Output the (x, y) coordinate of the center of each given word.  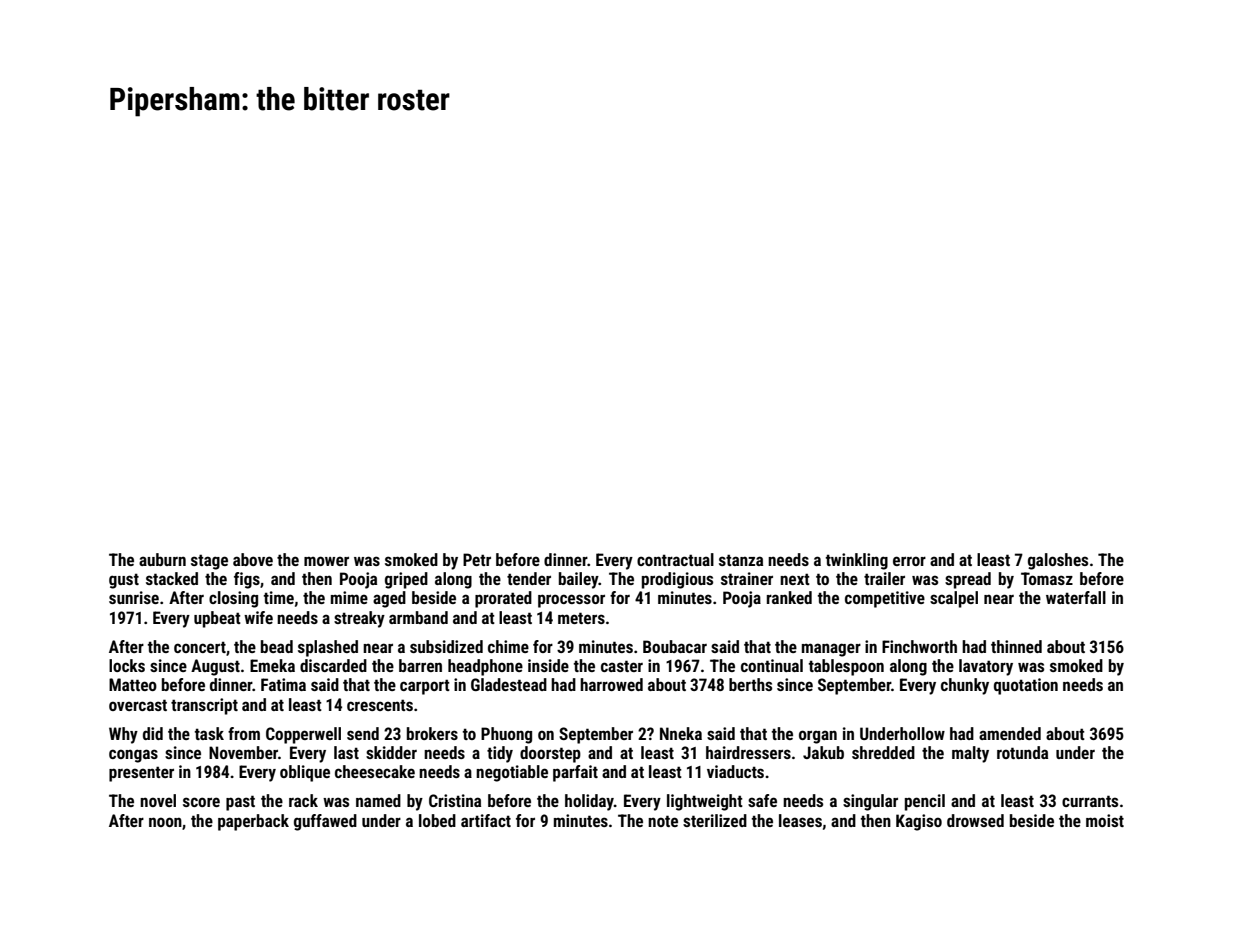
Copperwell (303, 735)
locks (127, 665)
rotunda (1022, 752)
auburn (162, 559)
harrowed (611, 684)
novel (158, 800)
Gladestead (509, 684)
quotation (1026, 686)
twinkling (857, 561)
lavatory (986, 667)
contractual (675, 559)
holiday (589, 802)
